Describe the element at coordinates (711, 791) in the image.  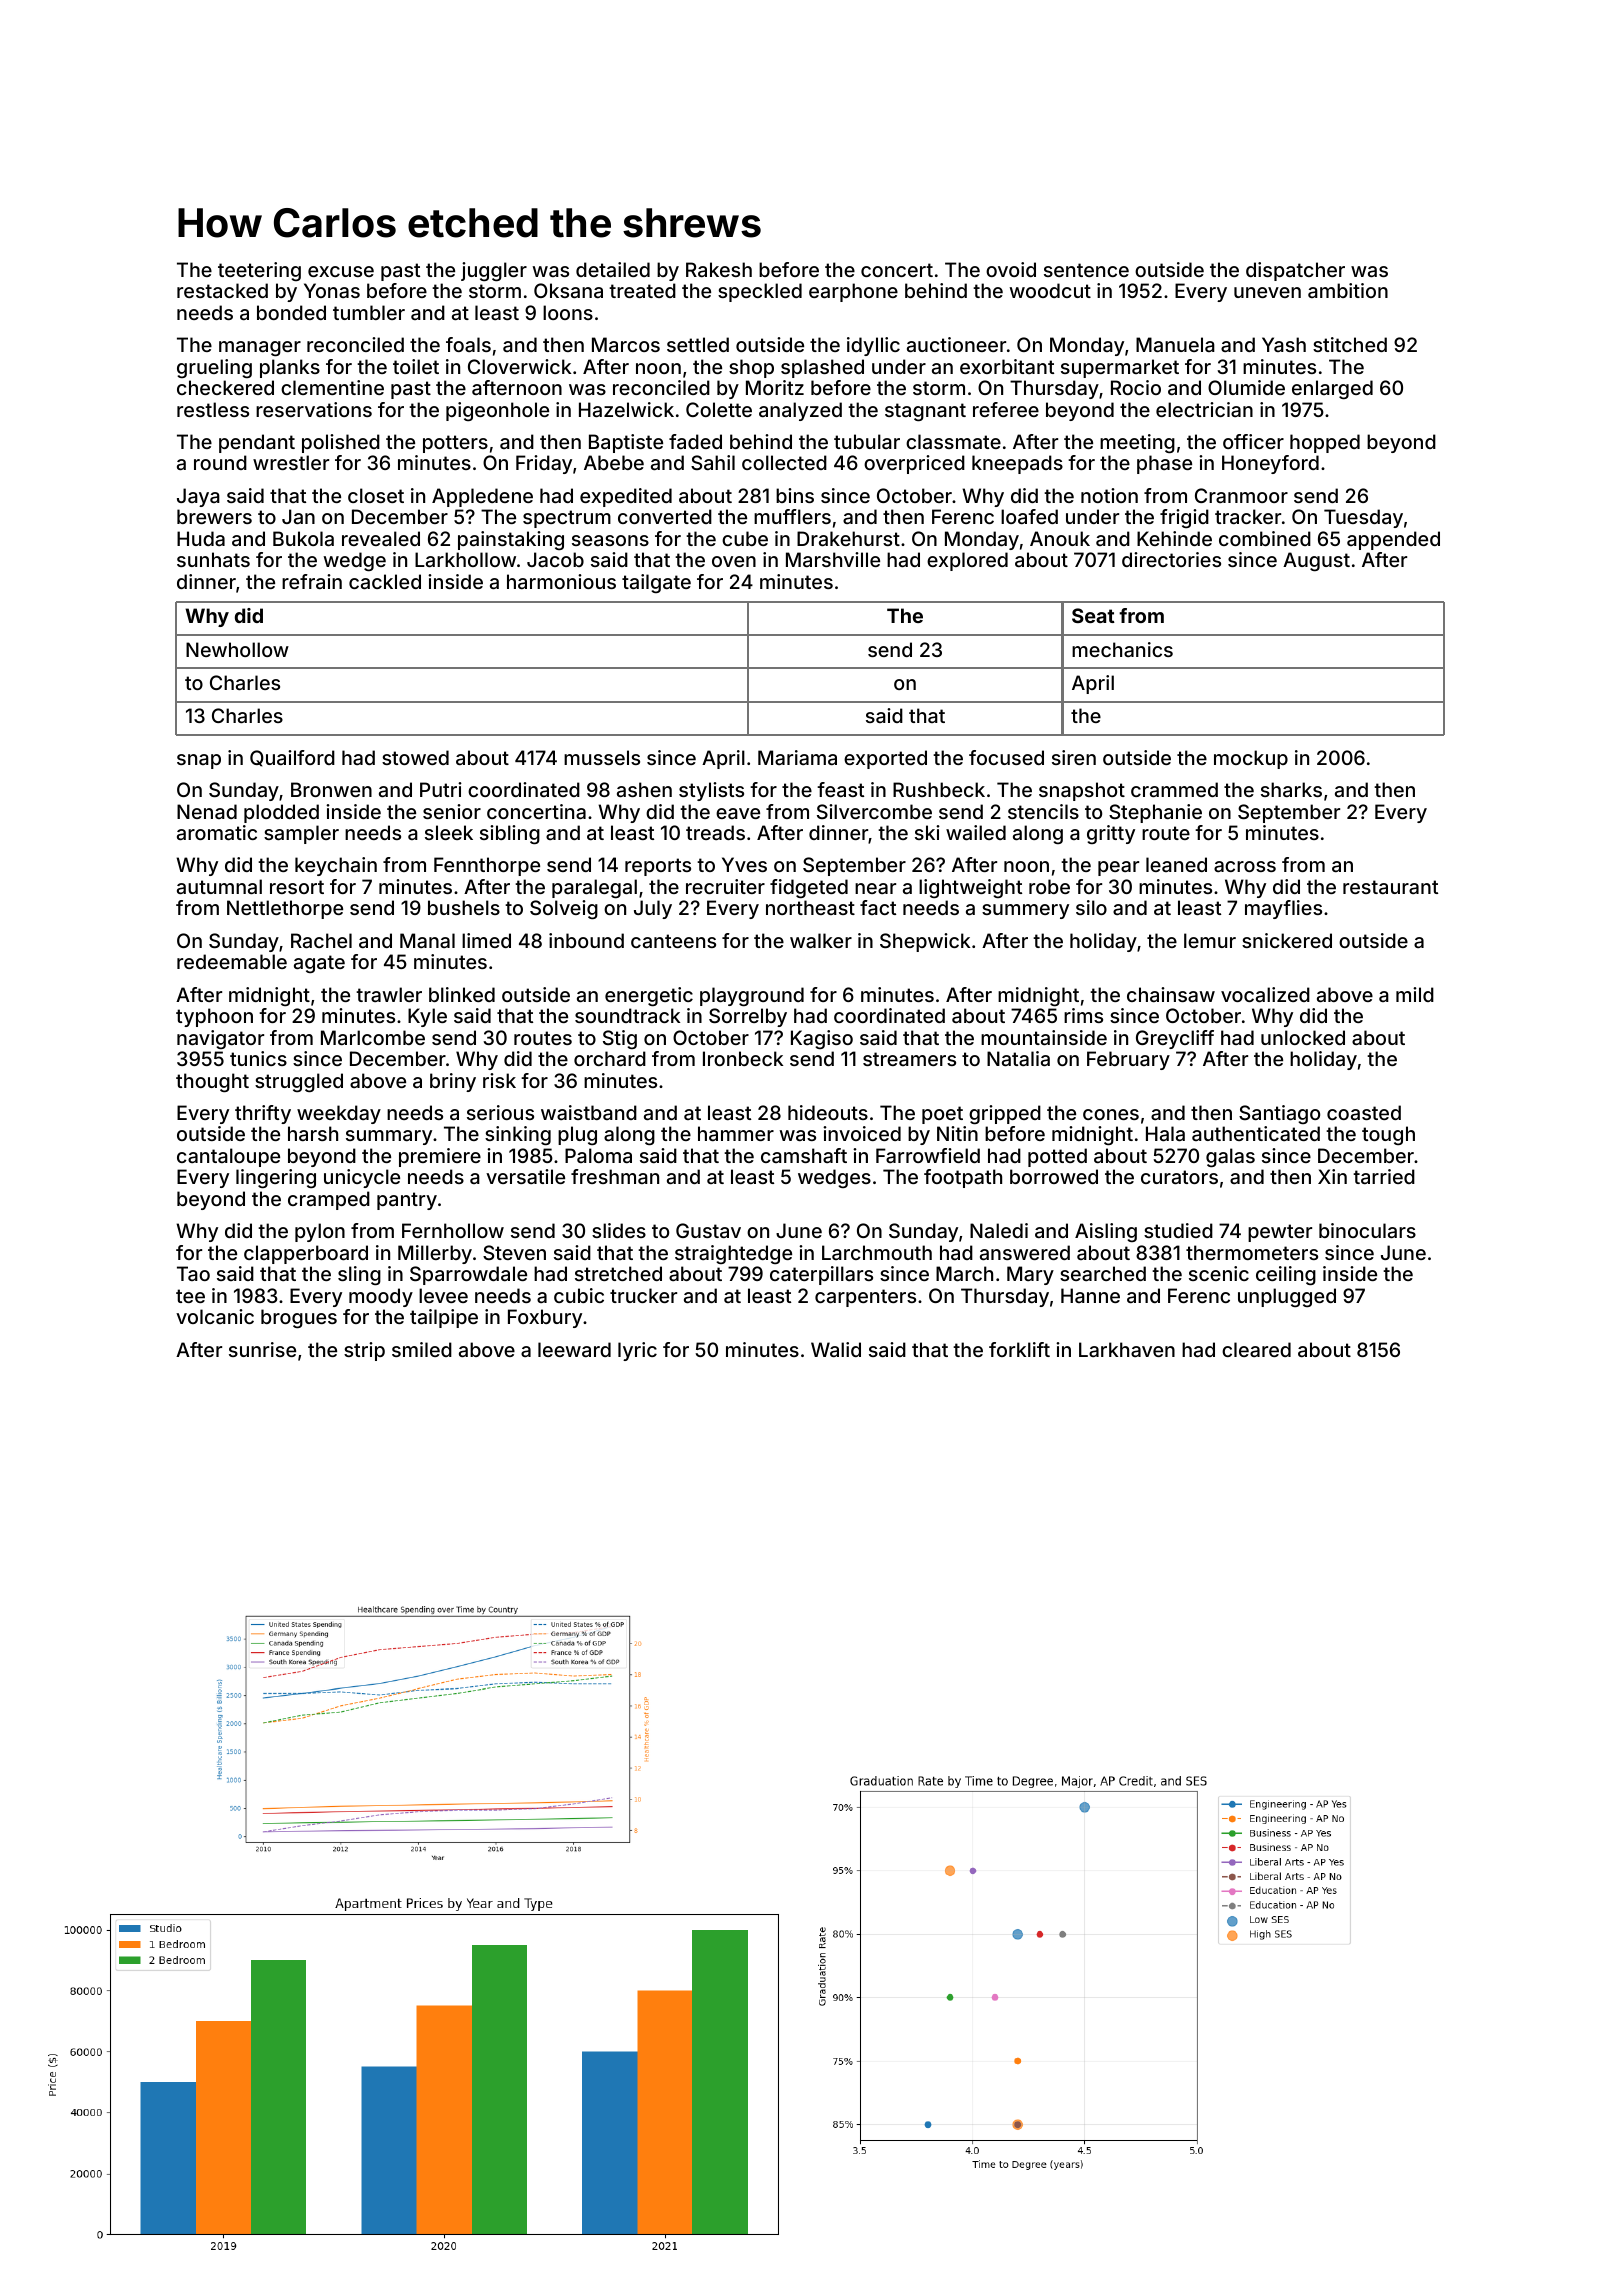
I see `stylists` at that location.
